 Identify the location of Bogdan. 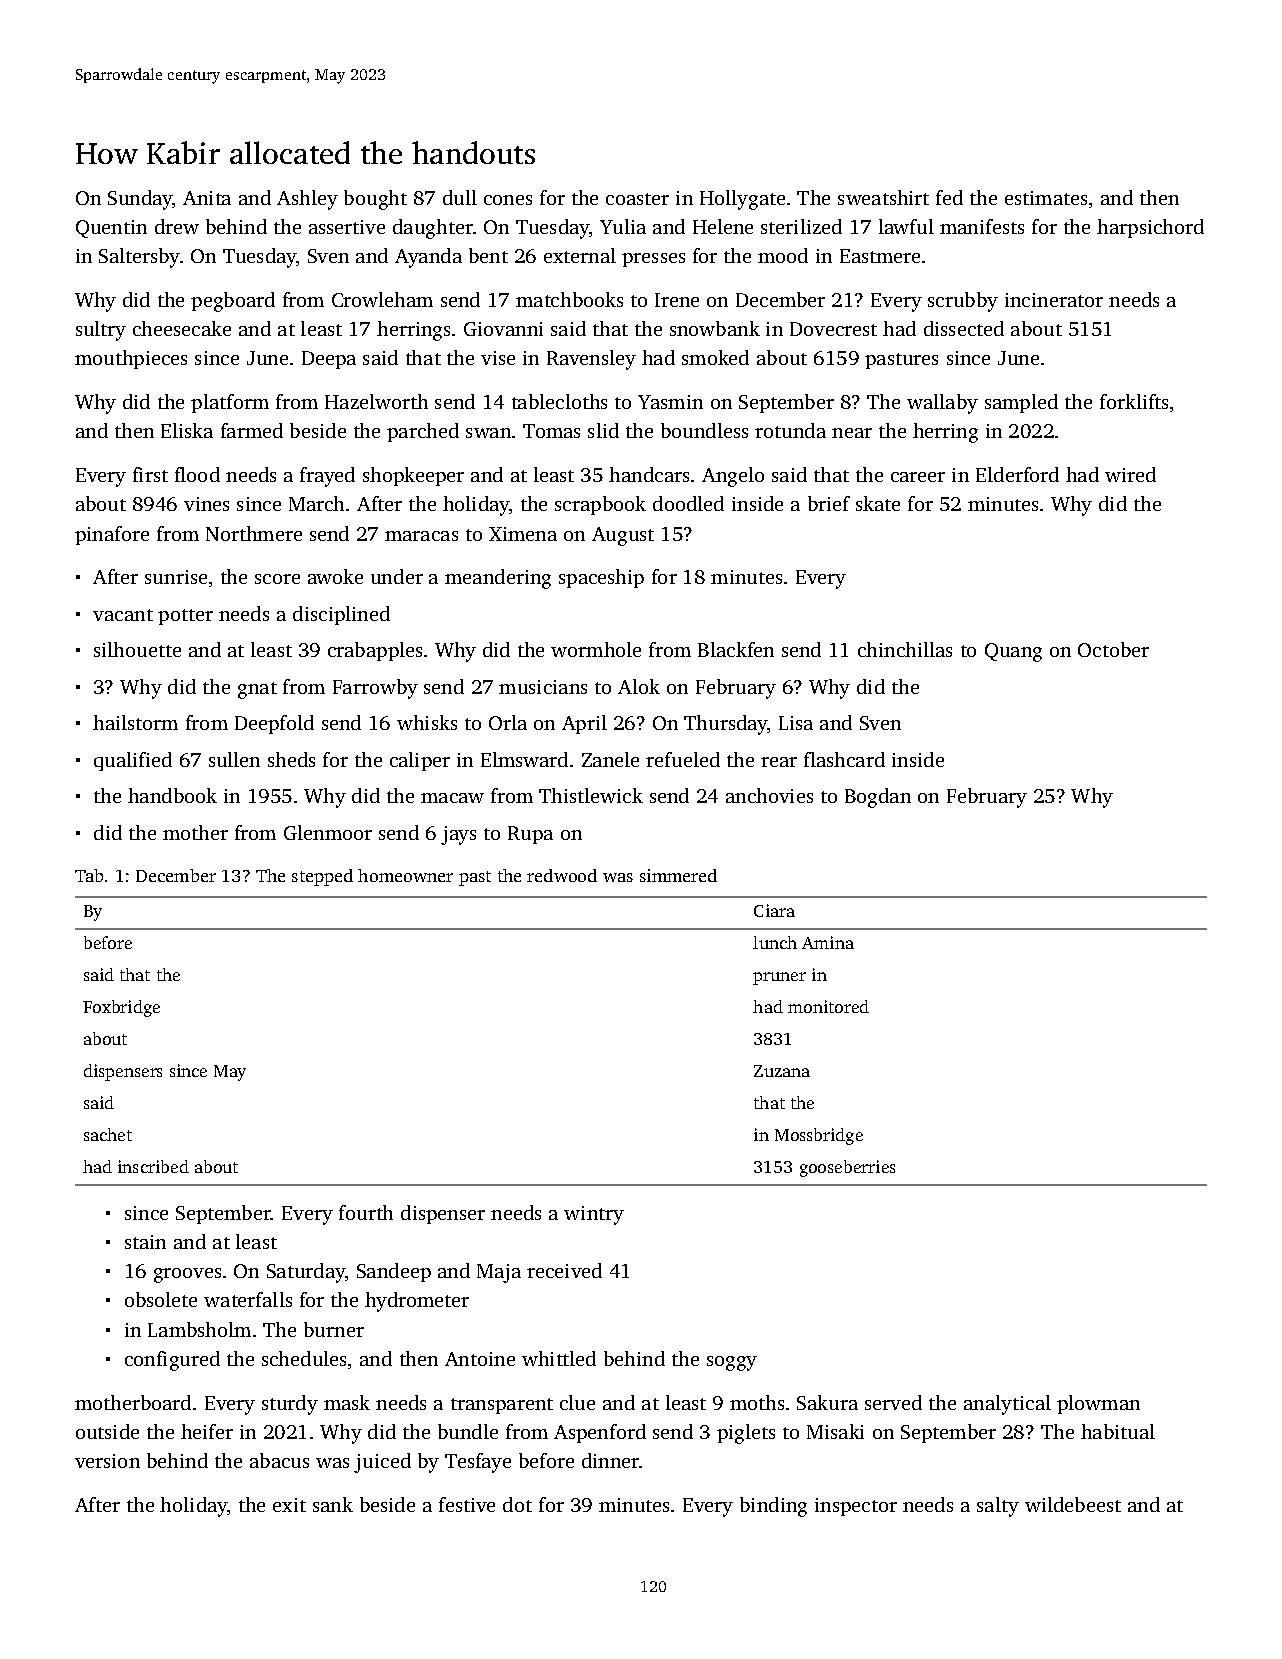
(878, 798).
